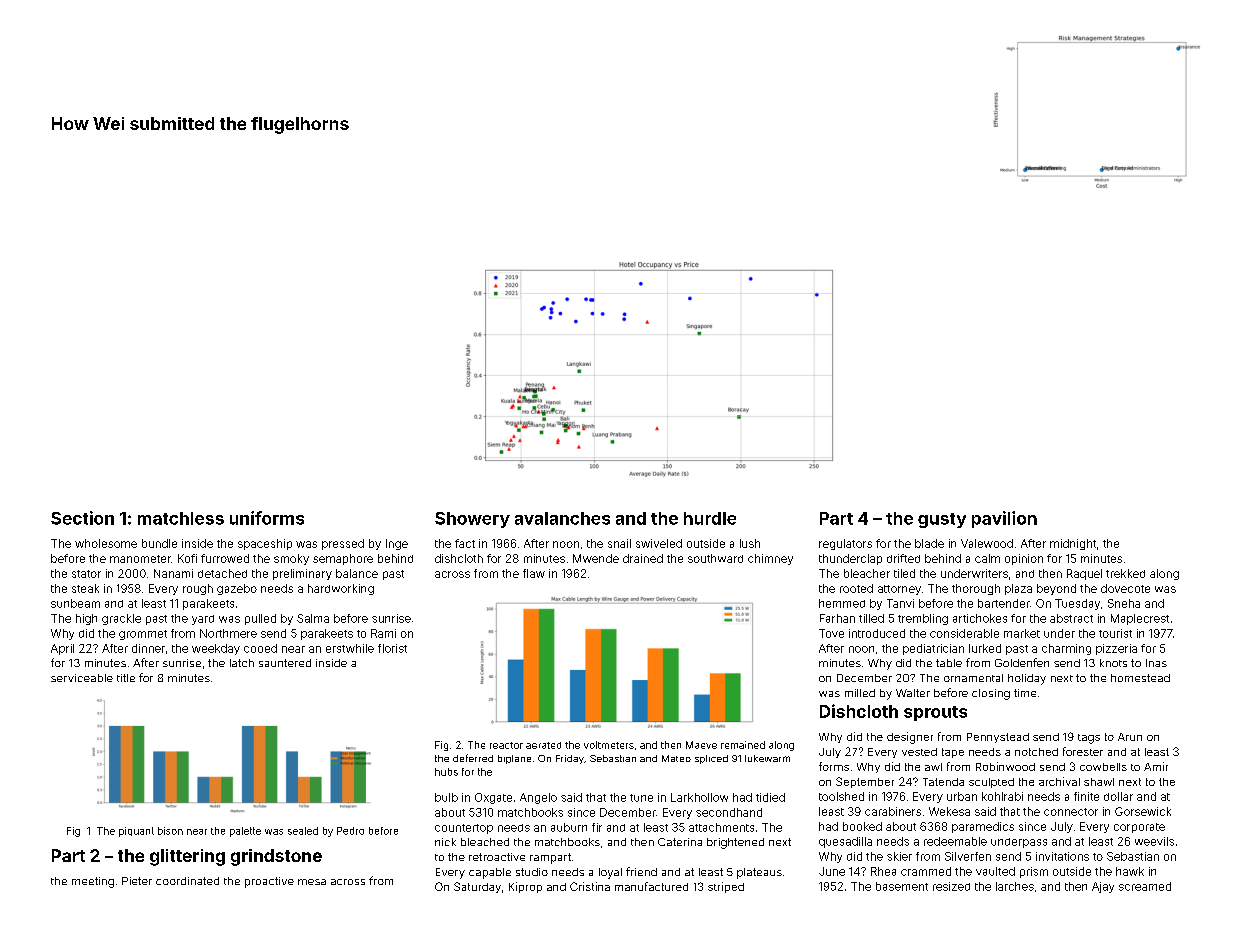 The image size is (1233, 952). I want to click on mesa, so click(312, 882).
